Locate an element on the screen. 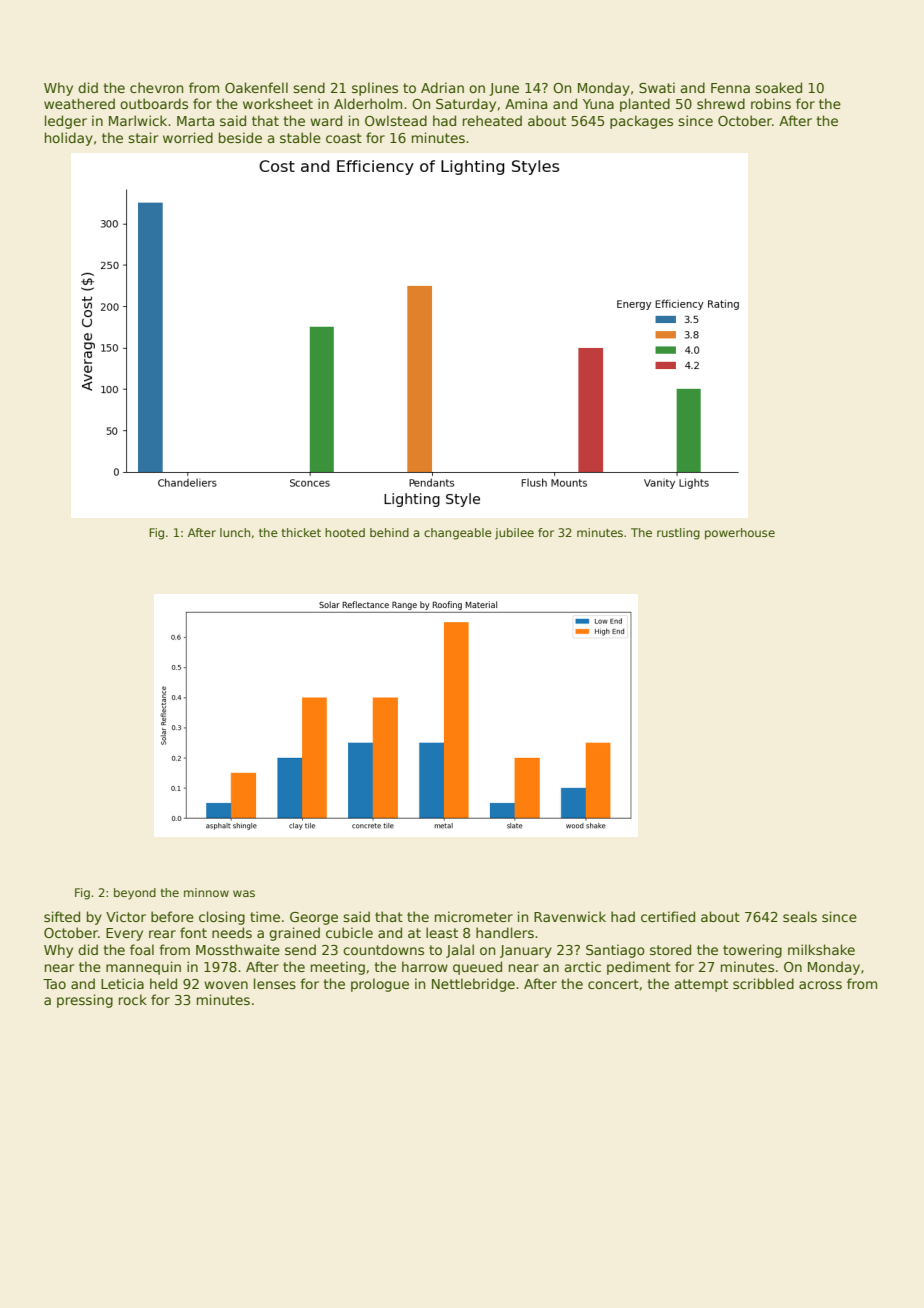 The width and height of the screenshot is (924, 1308). powerhouse is located at coordinates (740, 534).
